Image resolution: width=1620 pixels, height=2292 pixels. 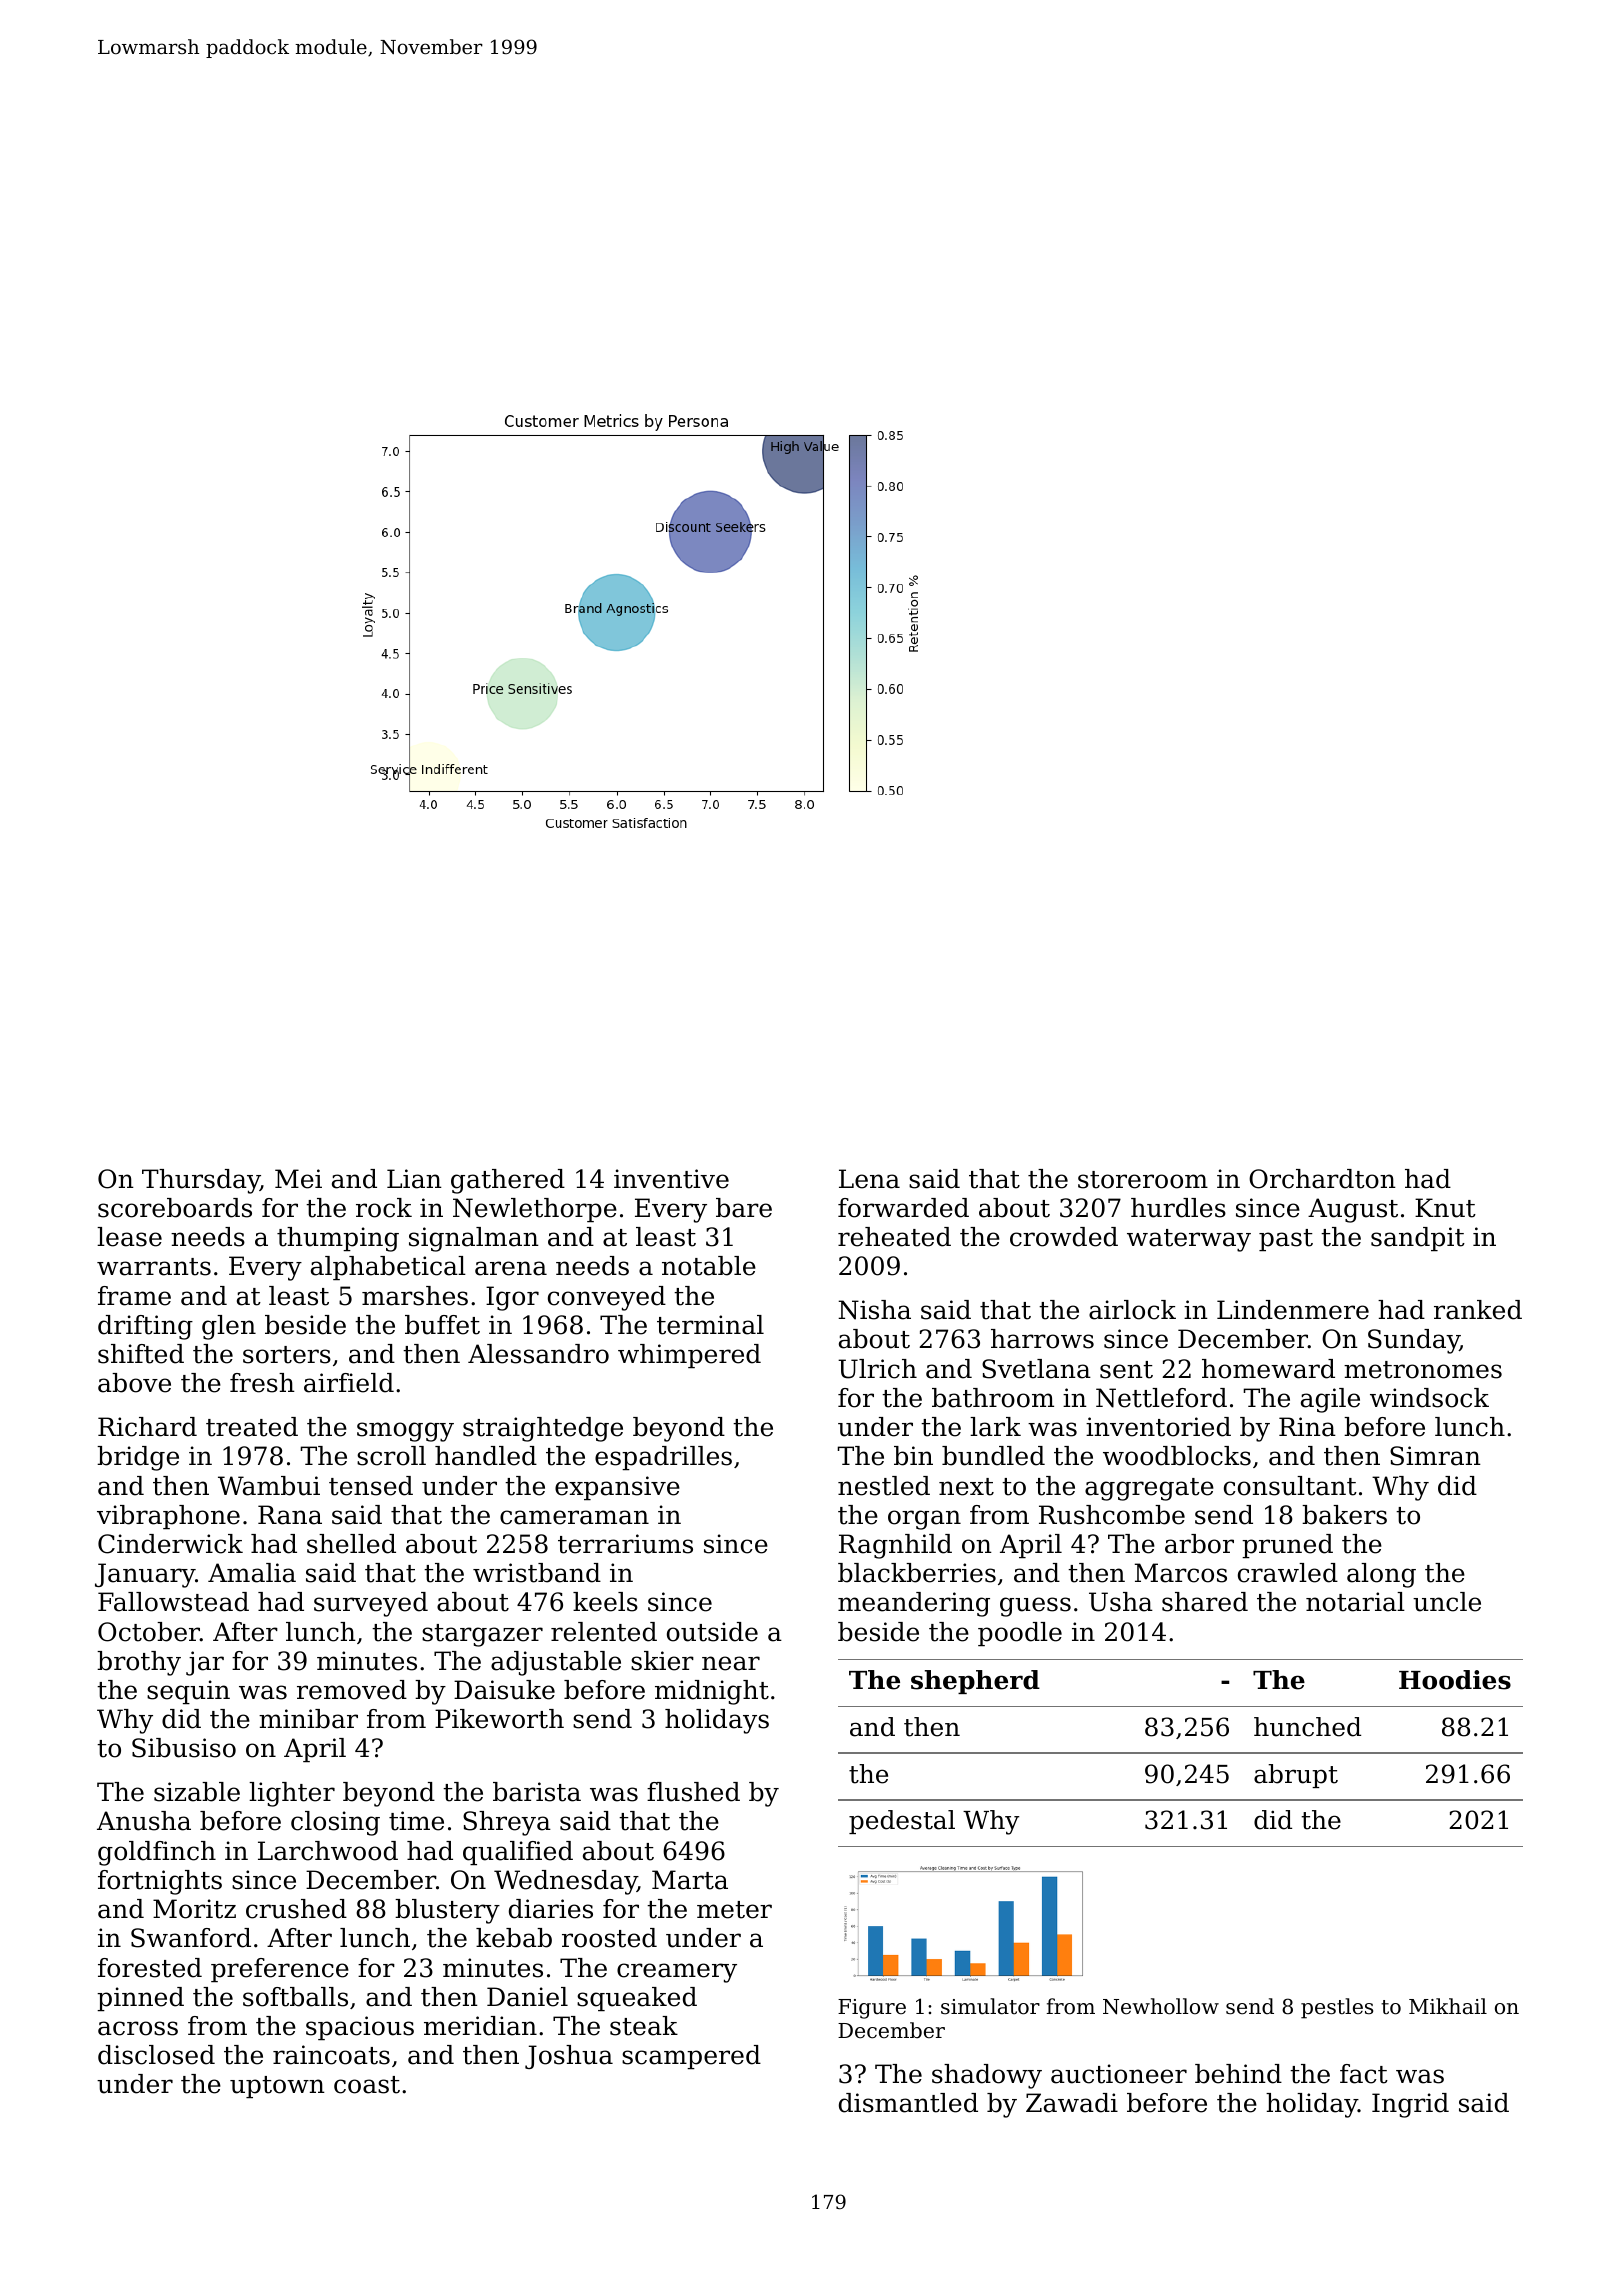 What do you see at coordinates (690, 1880) in the image?
I see `Marta` at bounding box center [690, 1880].
